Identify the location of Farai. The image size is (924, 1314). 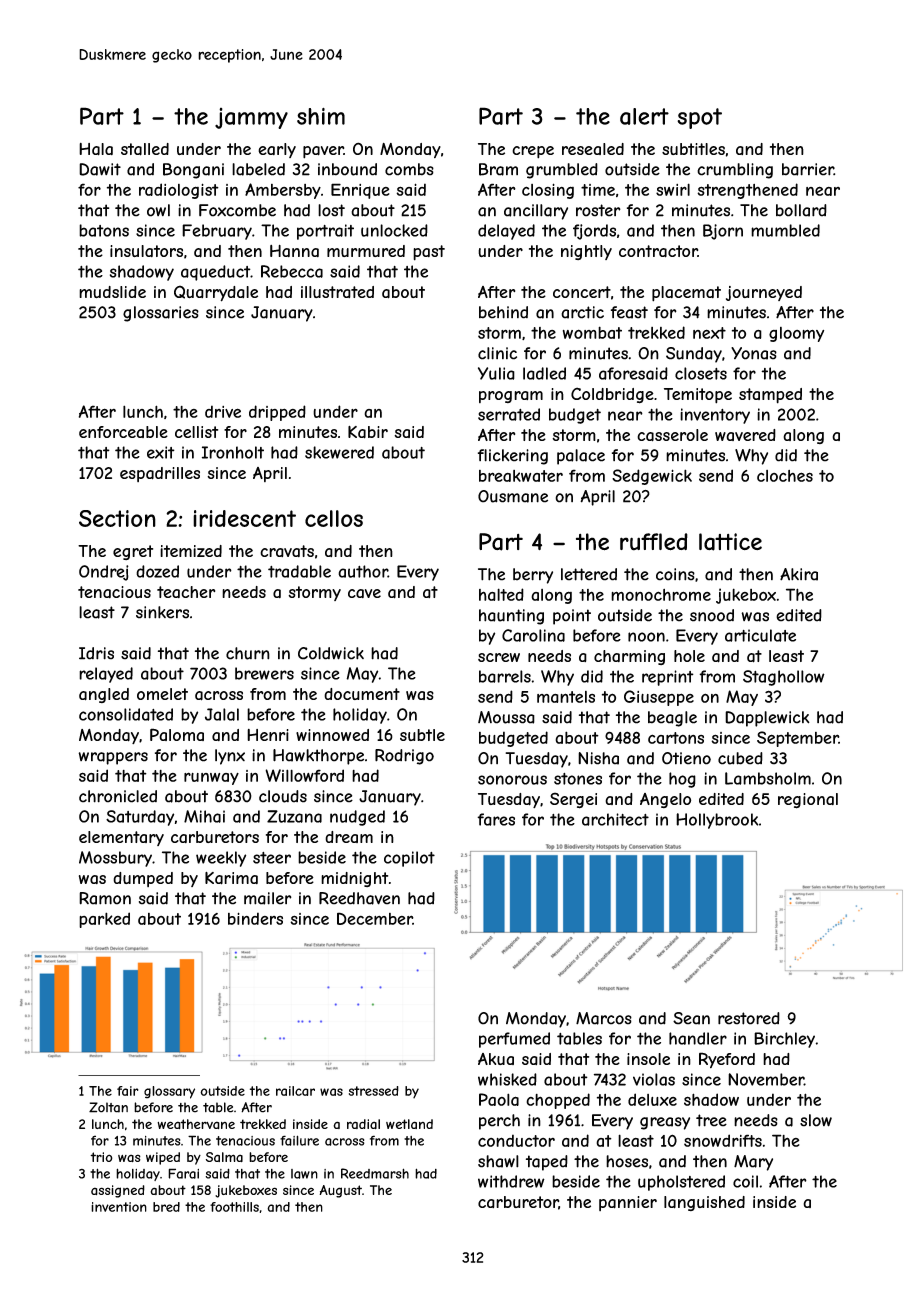
(183, 1173).
